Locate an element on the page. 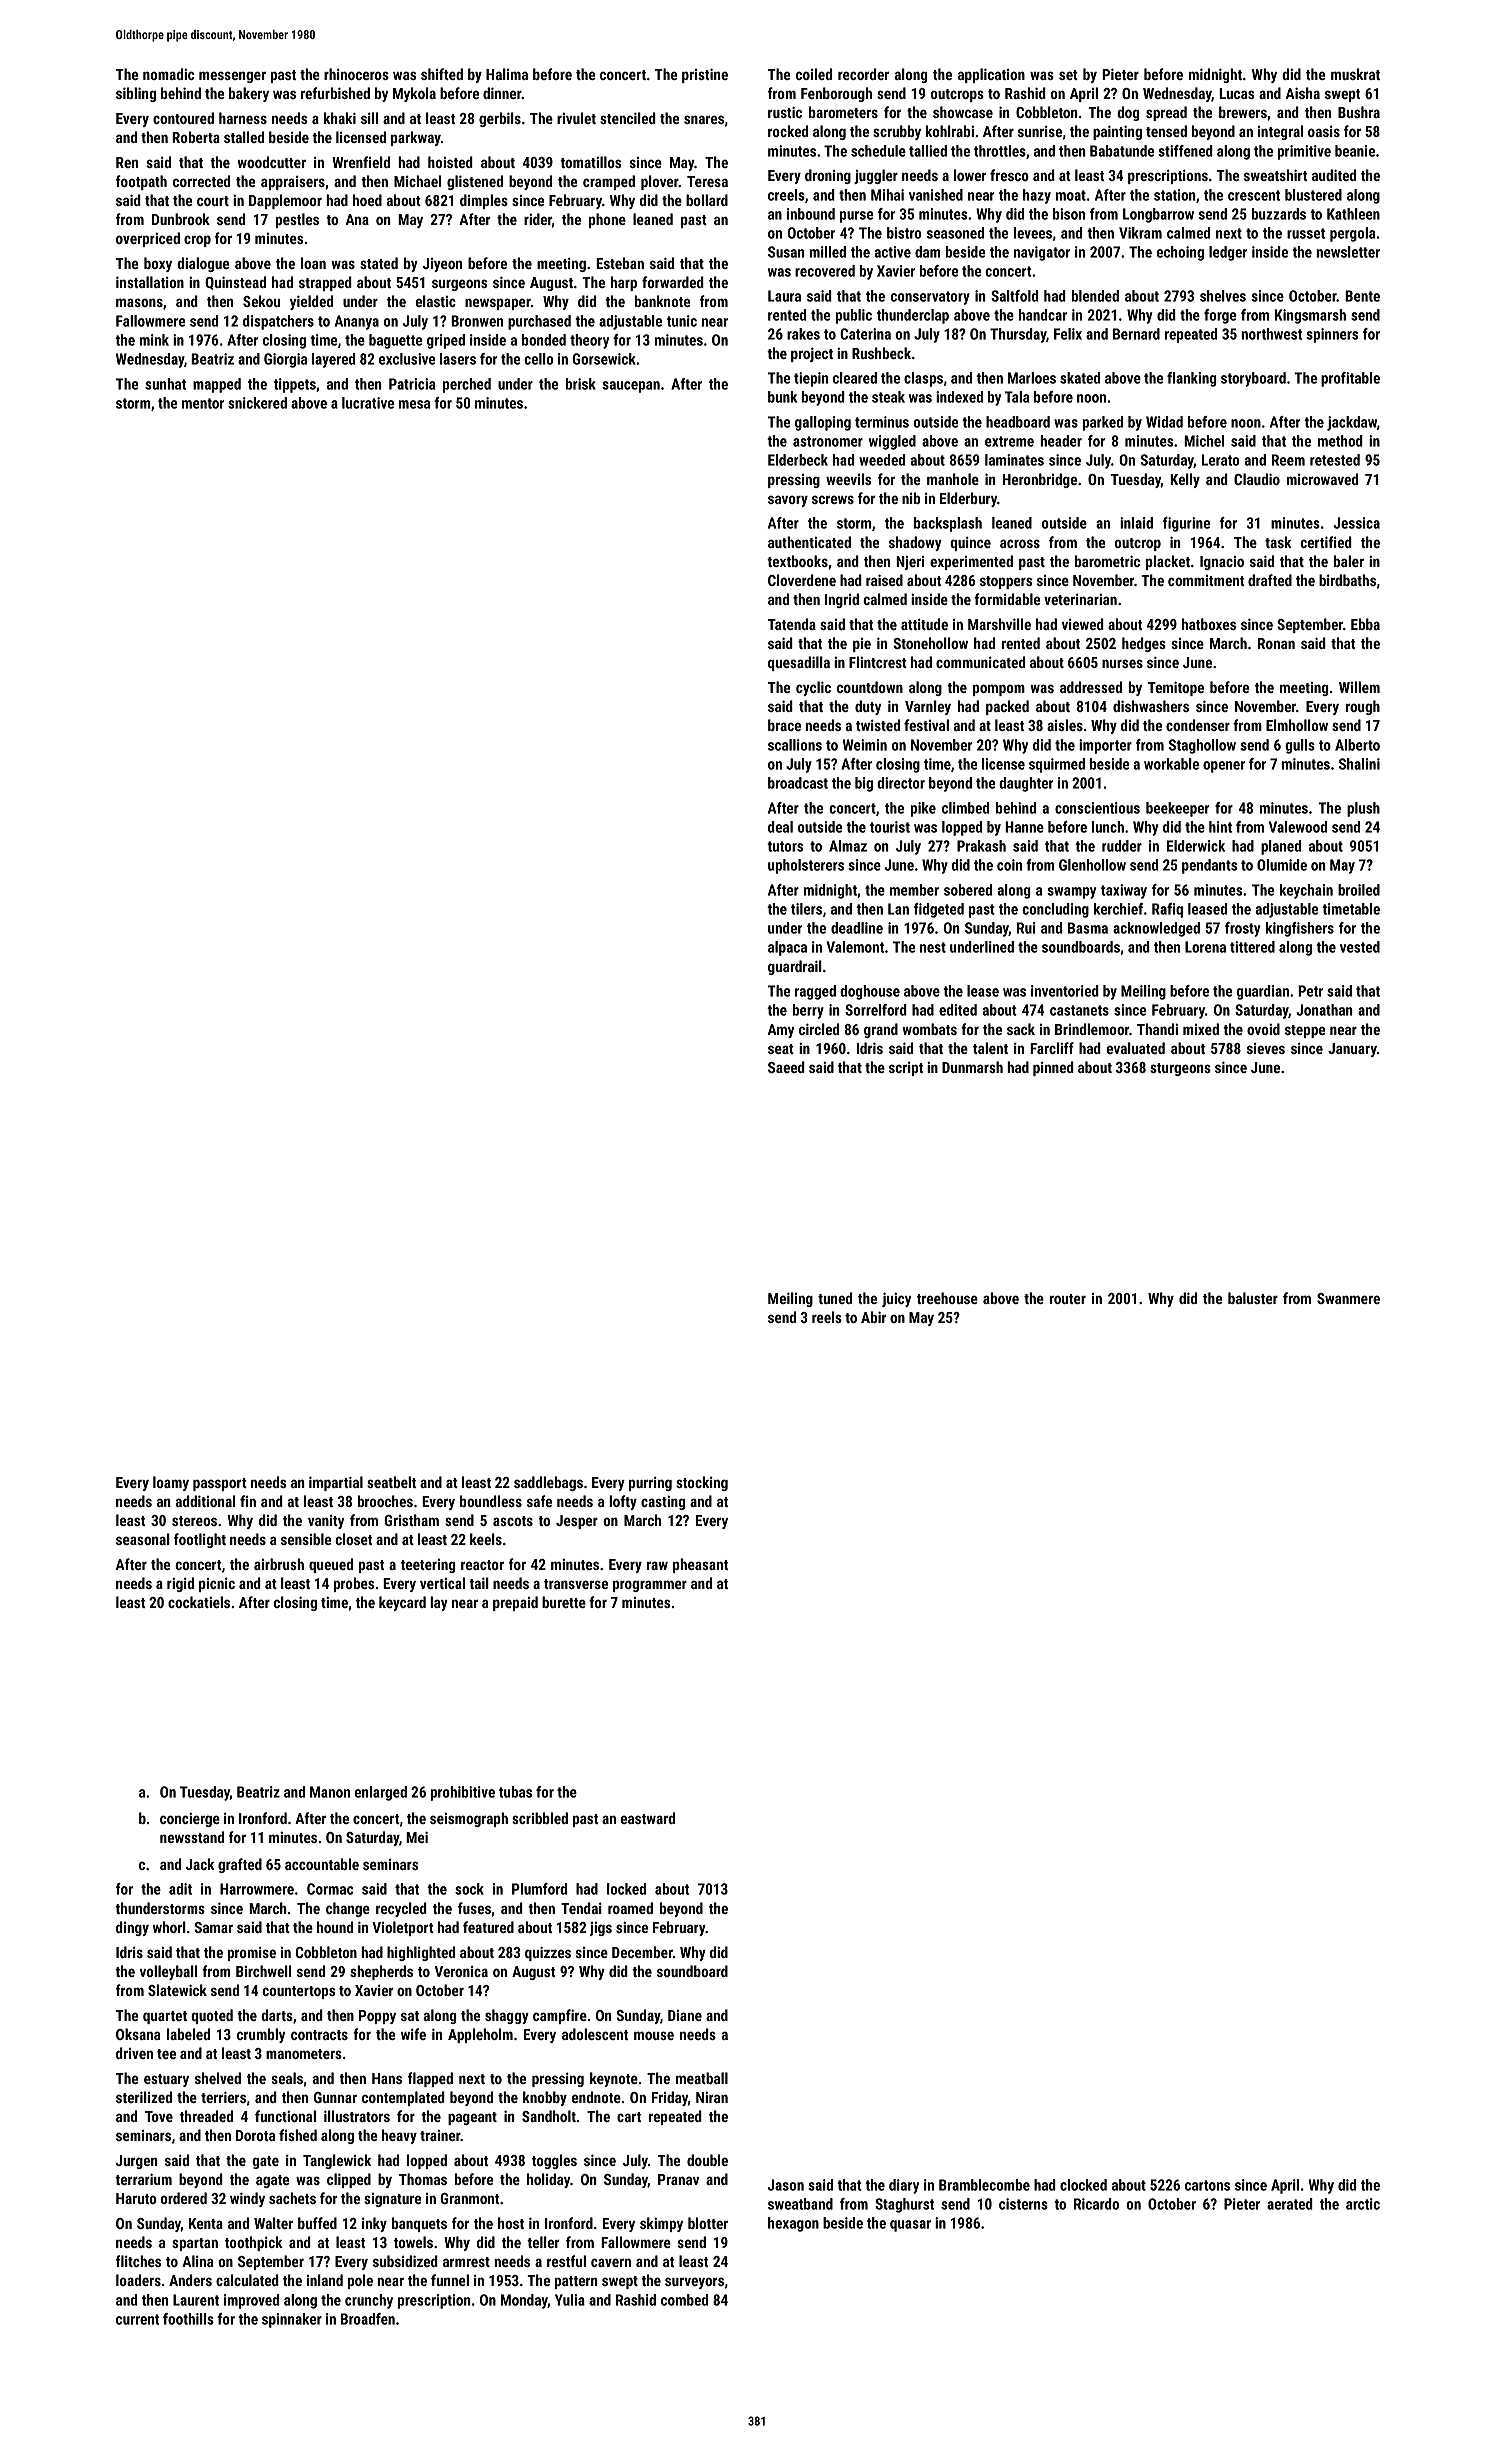  loamy is located at coordinates (171, 1483).
